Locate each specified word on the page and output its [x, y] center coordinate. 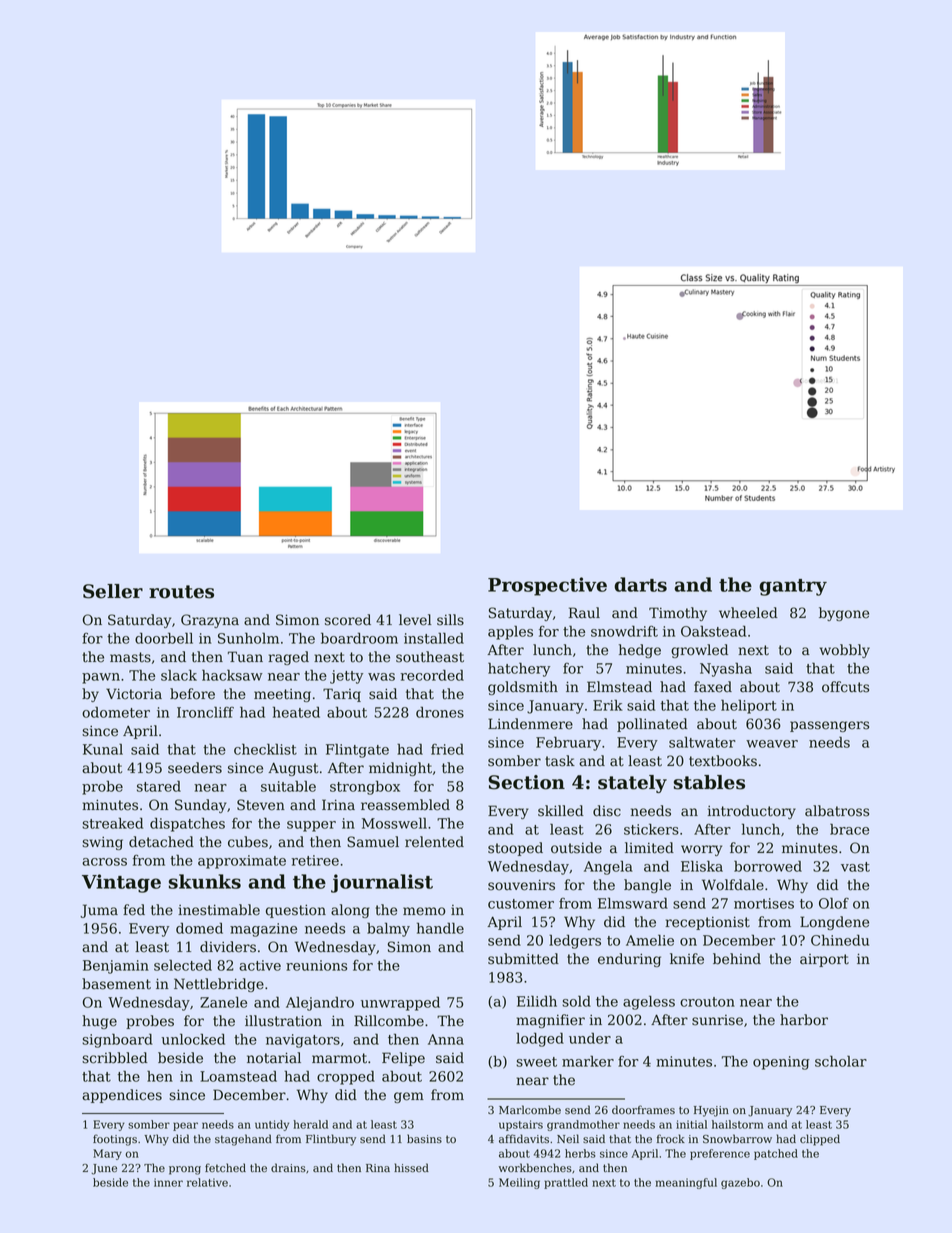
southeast [430, 657]
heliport [749, 706]
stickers [651, 829]
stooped [515, 849]
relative [207, 1182]
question [296, 911]
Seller [113, 591]
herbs [580, 1153]
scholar [841, 1061]
